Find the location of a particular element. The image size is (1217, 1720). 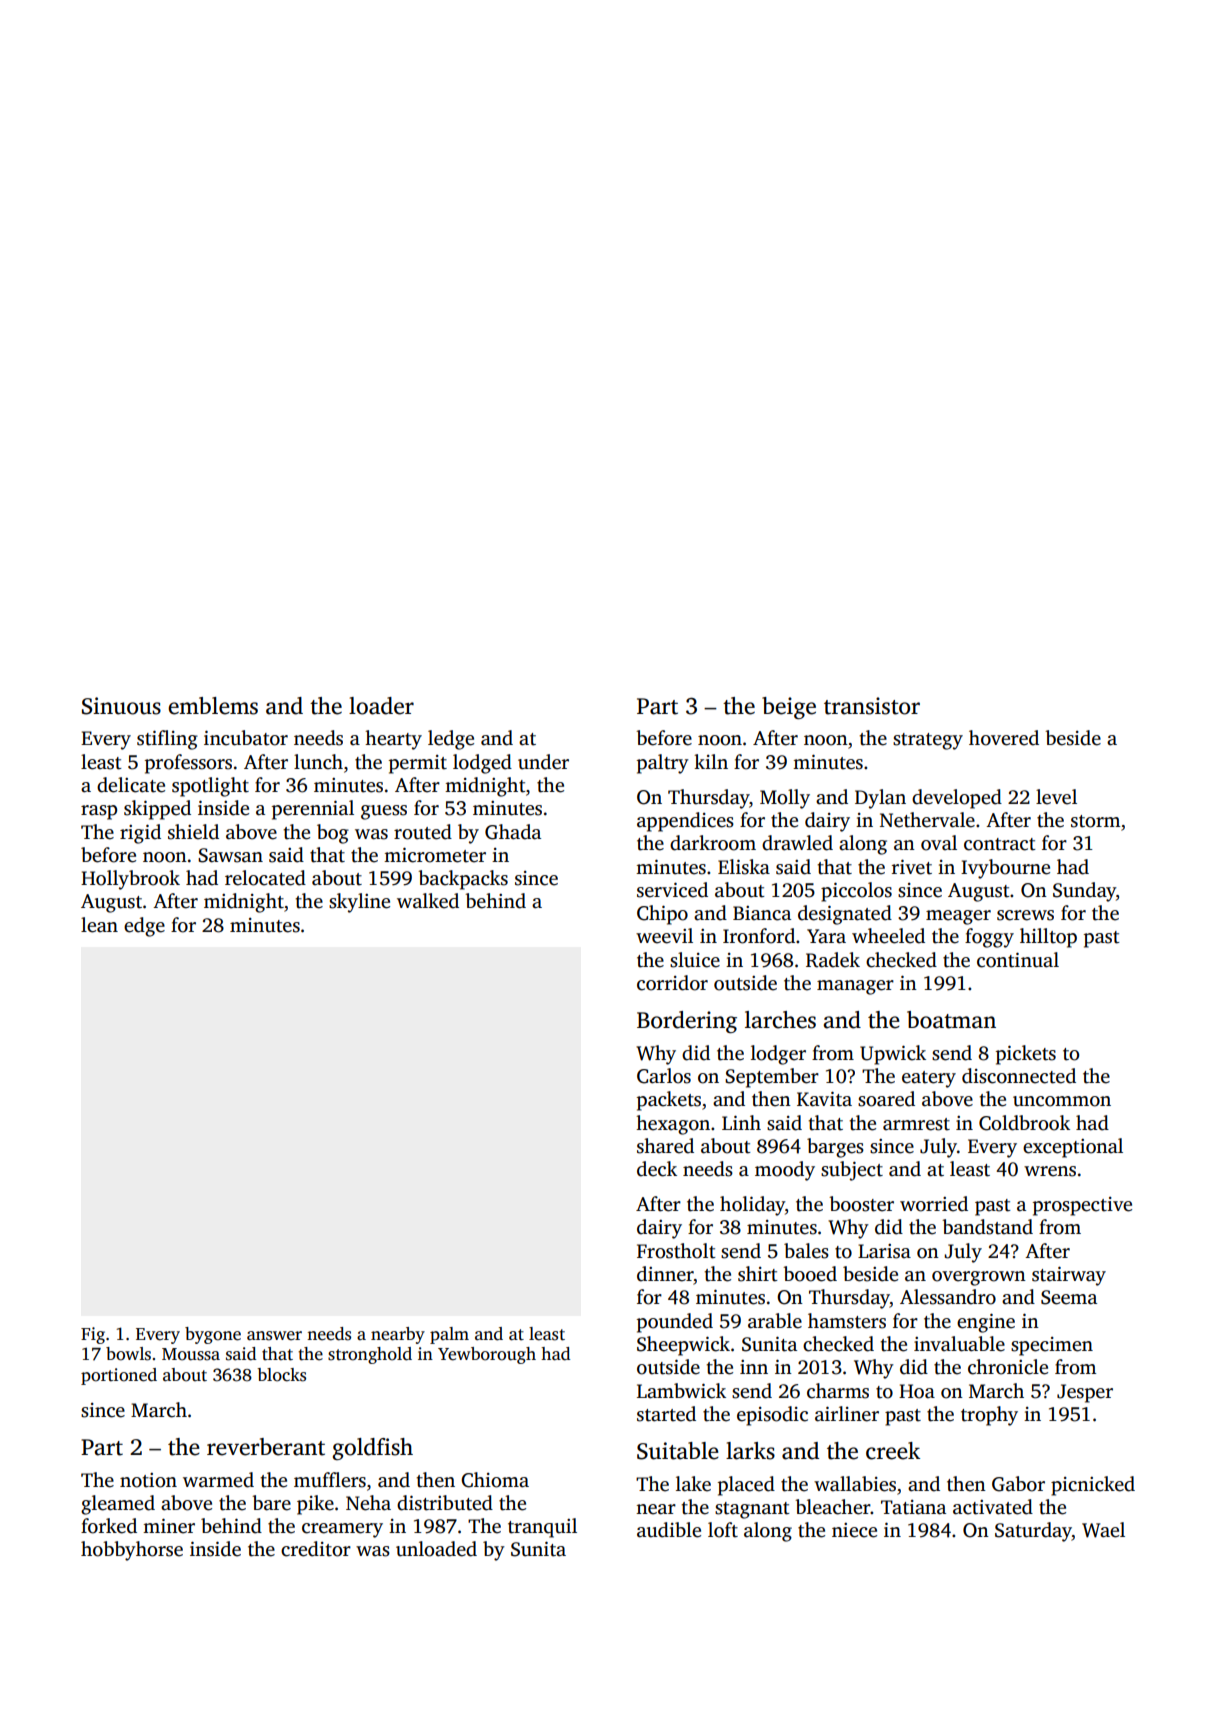

beige is located at coordinates (789, 708).
